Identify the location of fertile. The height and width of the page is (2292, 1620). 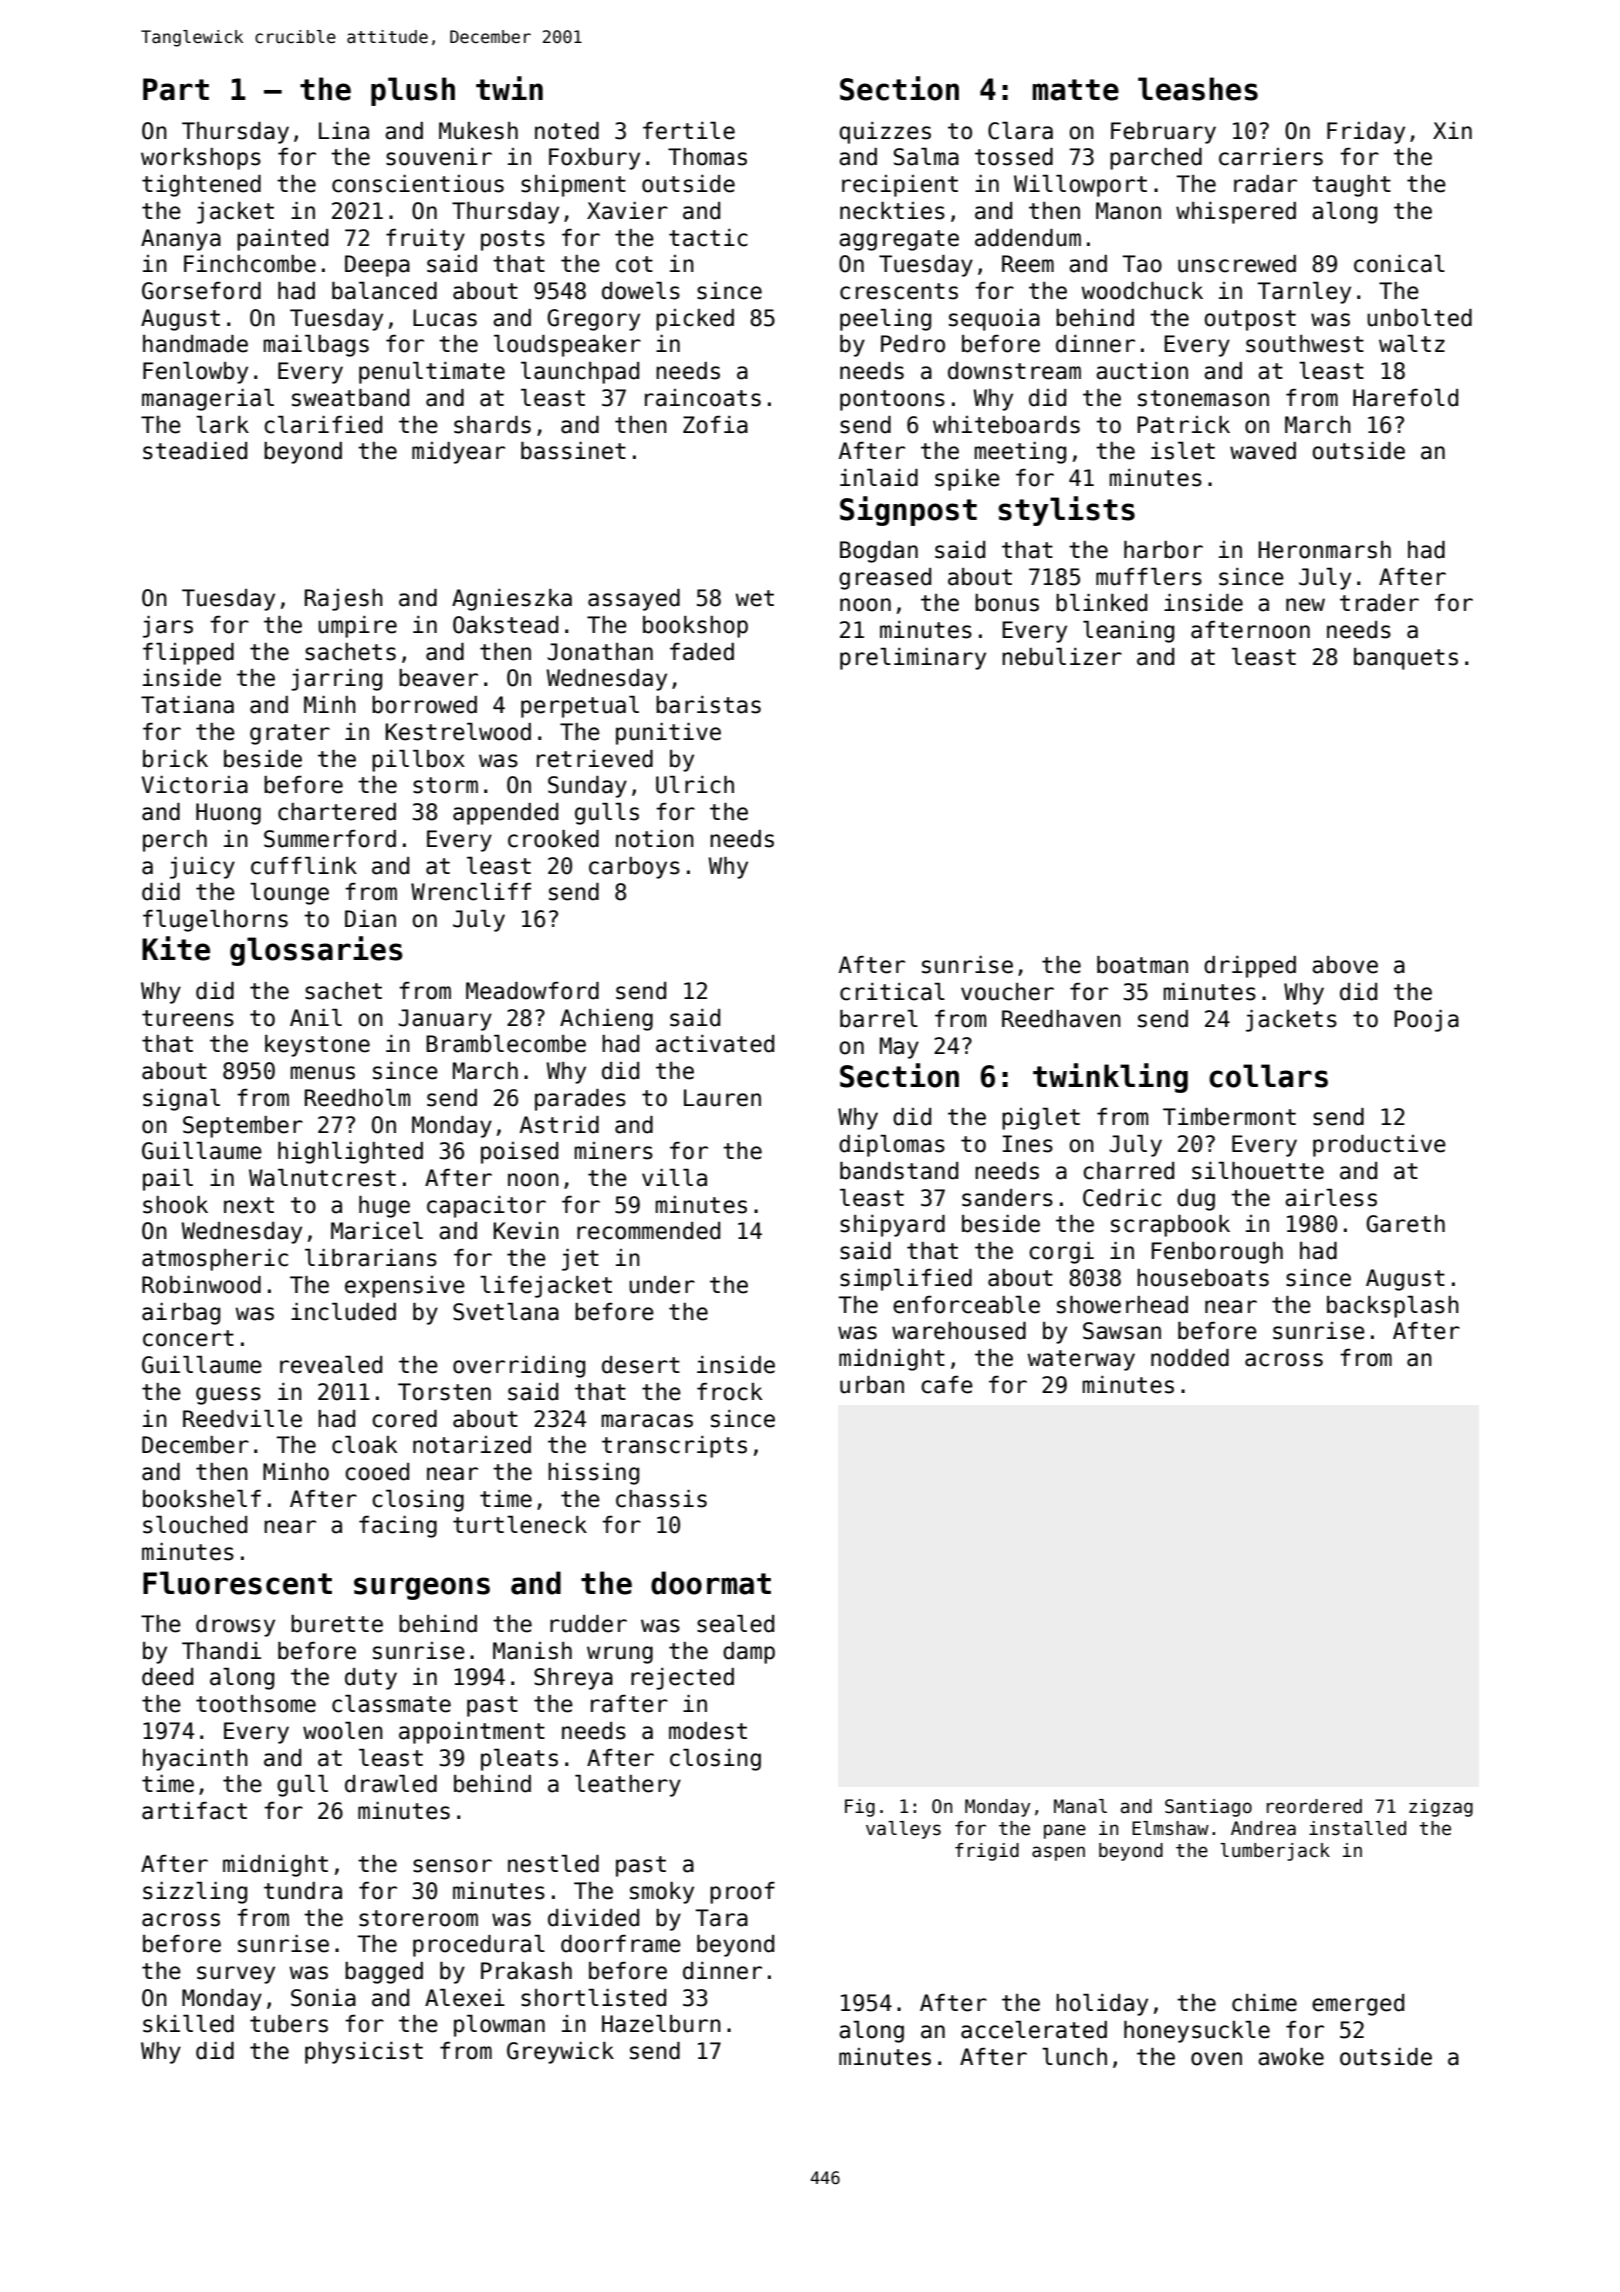
(689, 131).
